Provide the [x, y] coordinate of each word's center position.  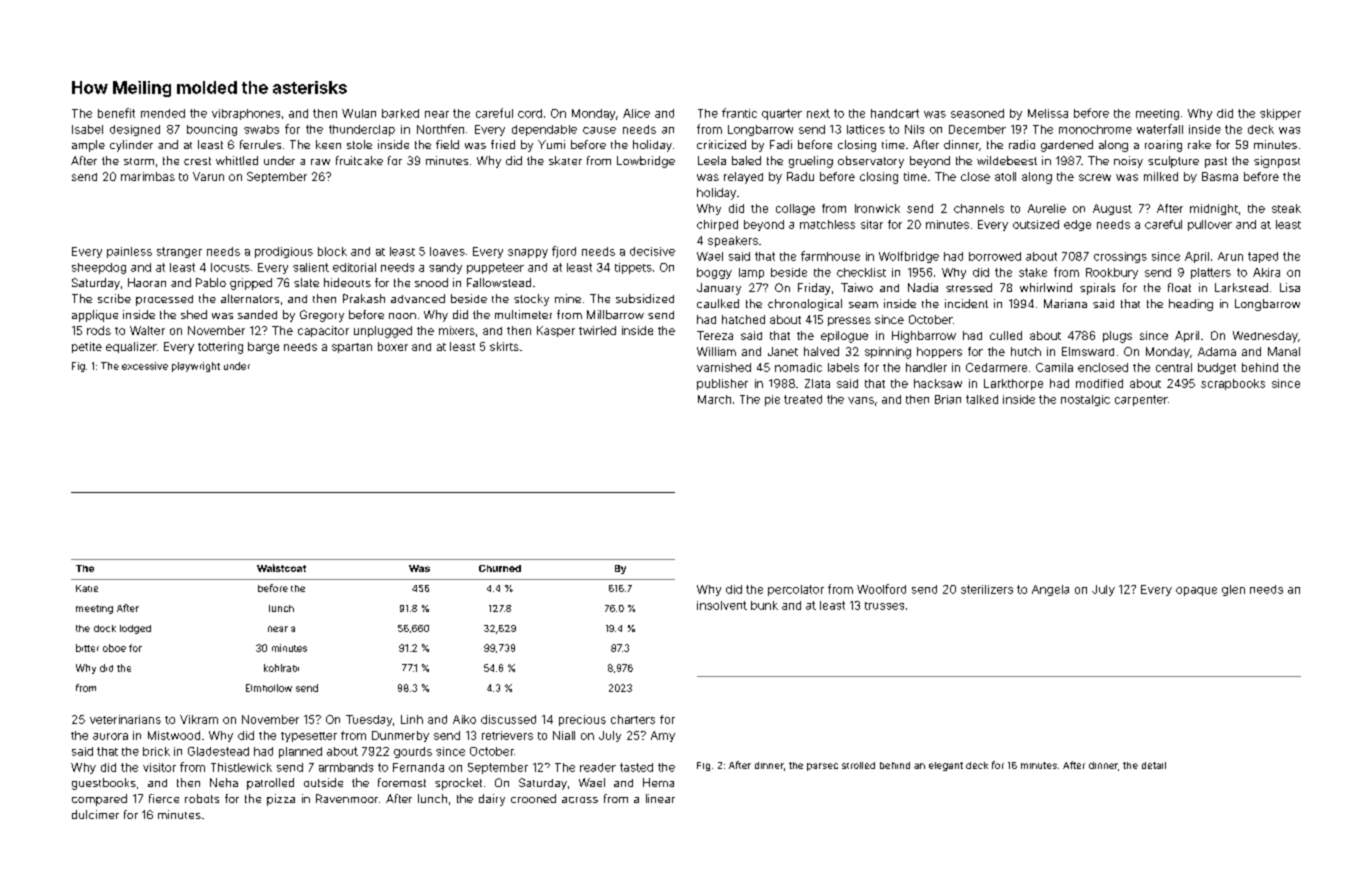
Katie [87, 588]
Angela [1050, 590]
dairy [492, 800]
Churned [500, 568]
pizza [281, 800]
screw [1095, 177]
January [719, 289]
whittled [237, 160]
